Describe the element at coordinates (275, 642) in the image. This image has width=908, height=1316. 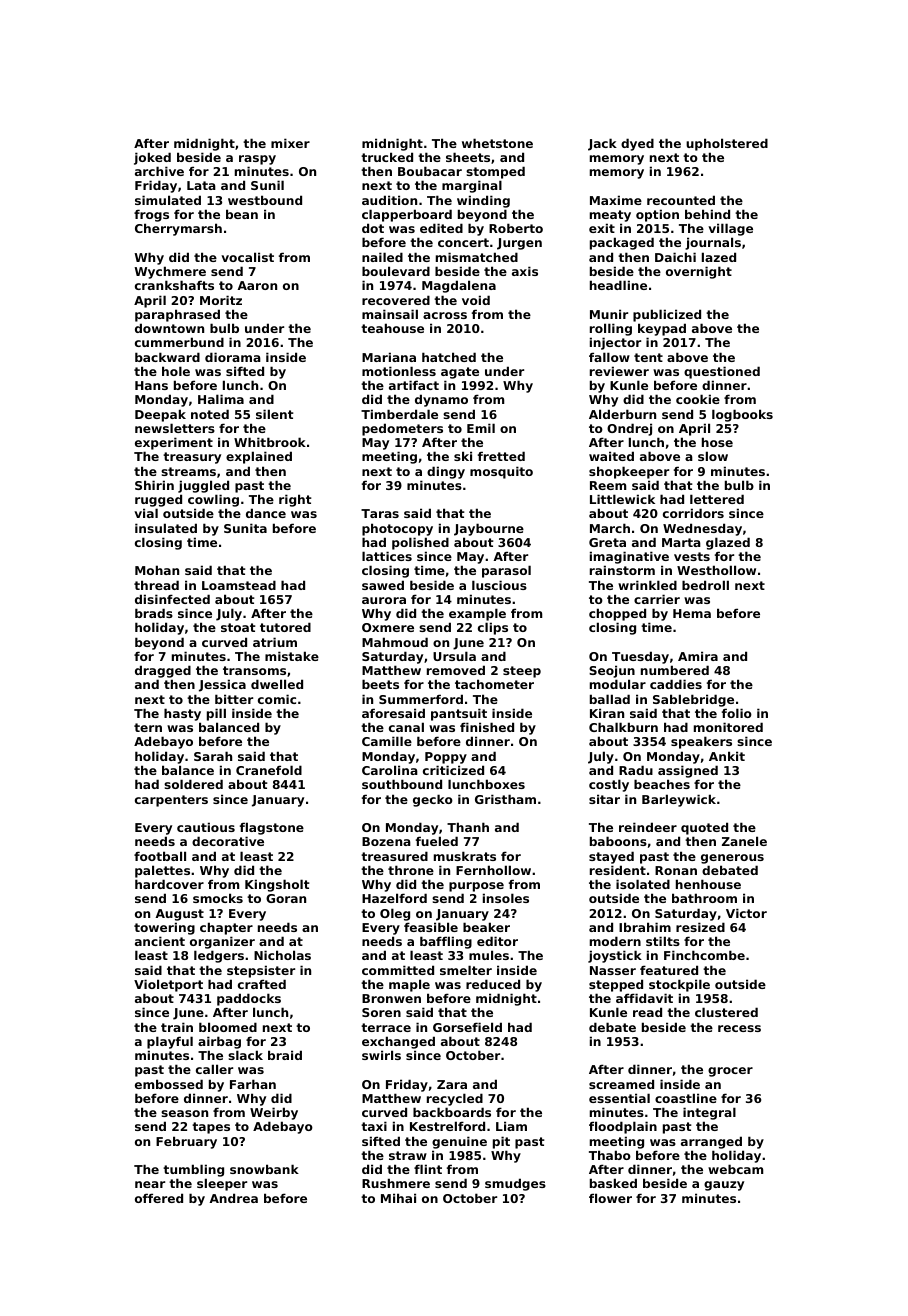
I see `atrium` at that location.
